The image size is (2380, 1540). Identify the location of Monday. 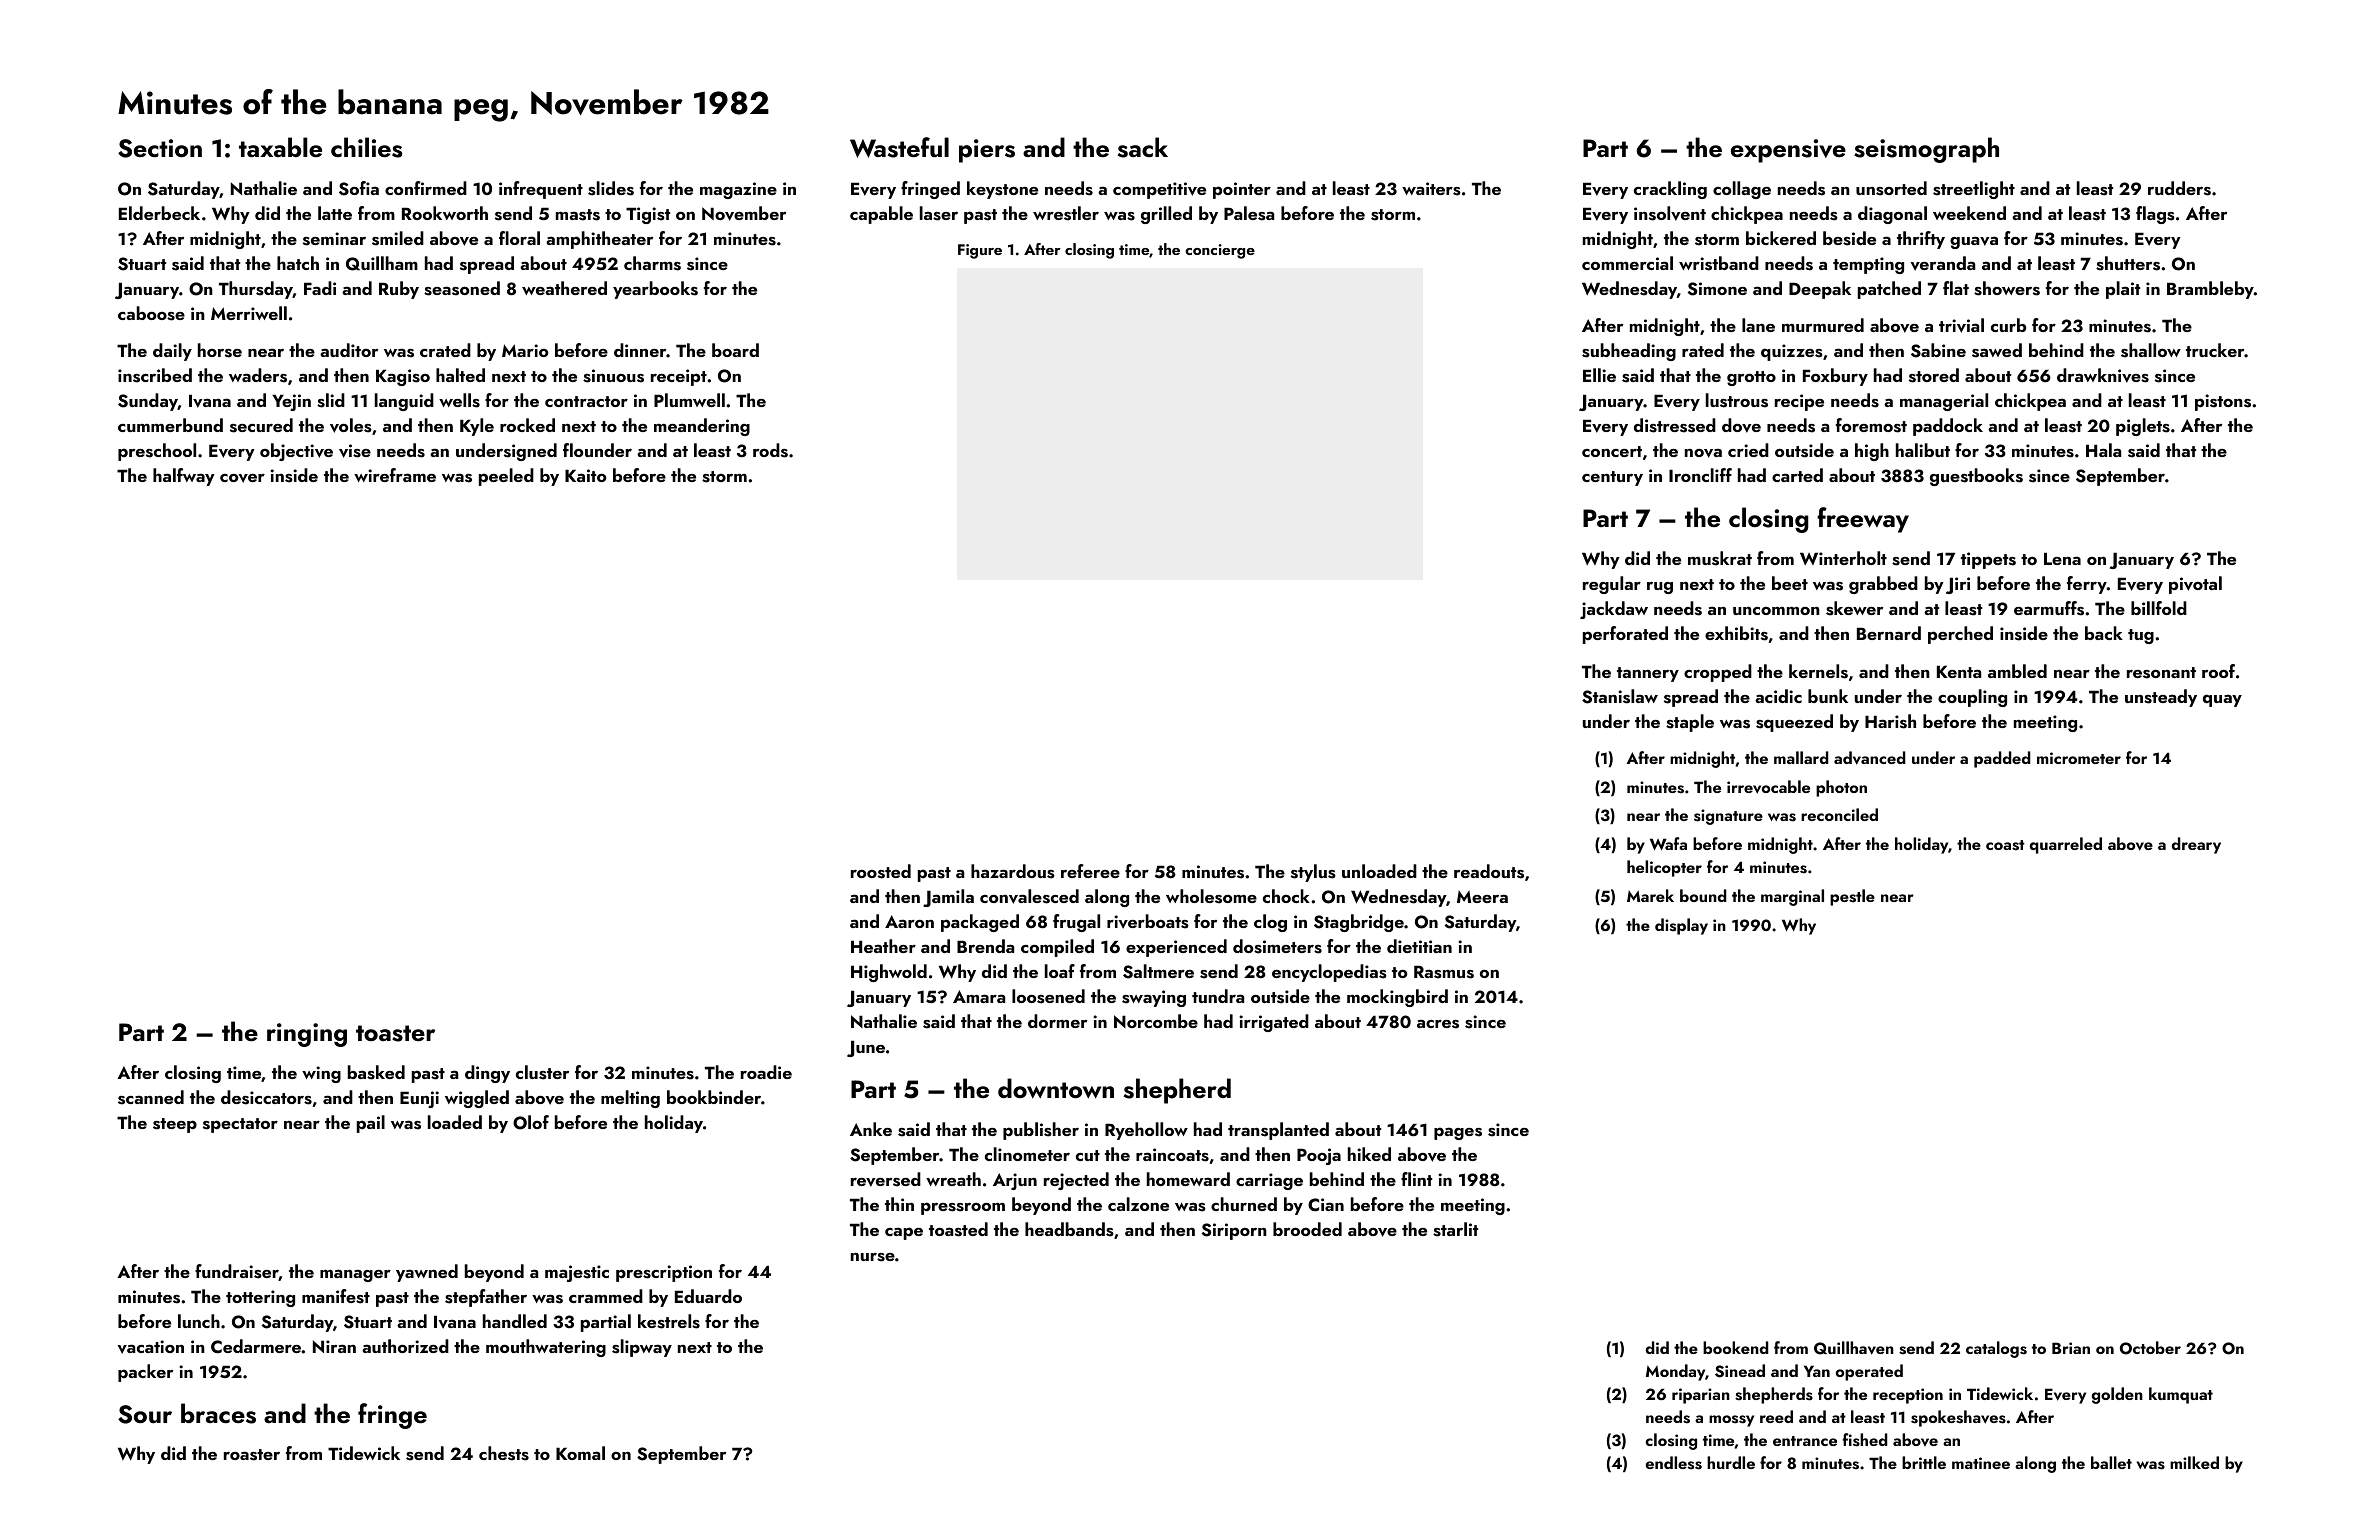
(1675, 1372).
